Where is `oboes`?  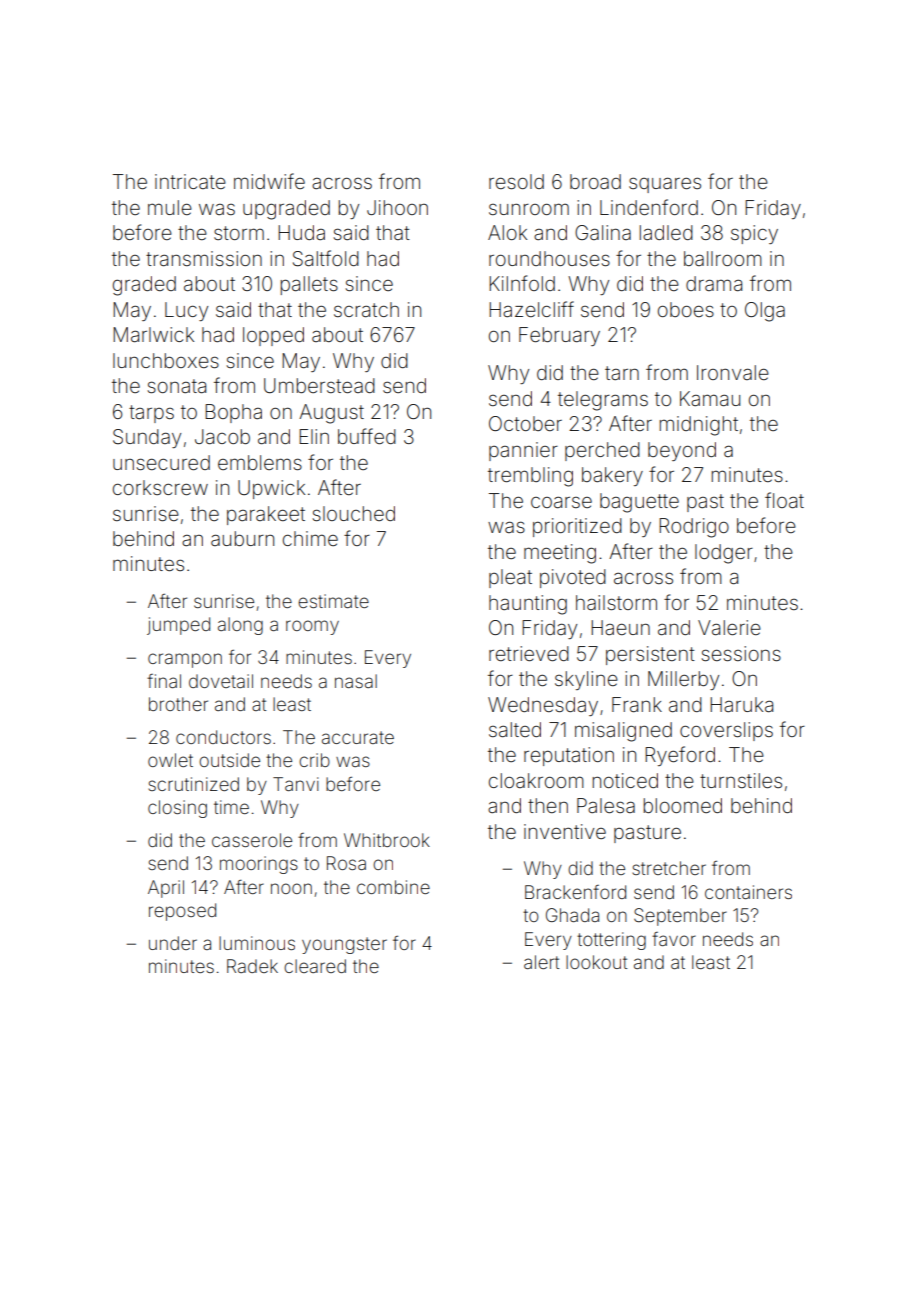 oboes is located at coordinates (686, 309).
